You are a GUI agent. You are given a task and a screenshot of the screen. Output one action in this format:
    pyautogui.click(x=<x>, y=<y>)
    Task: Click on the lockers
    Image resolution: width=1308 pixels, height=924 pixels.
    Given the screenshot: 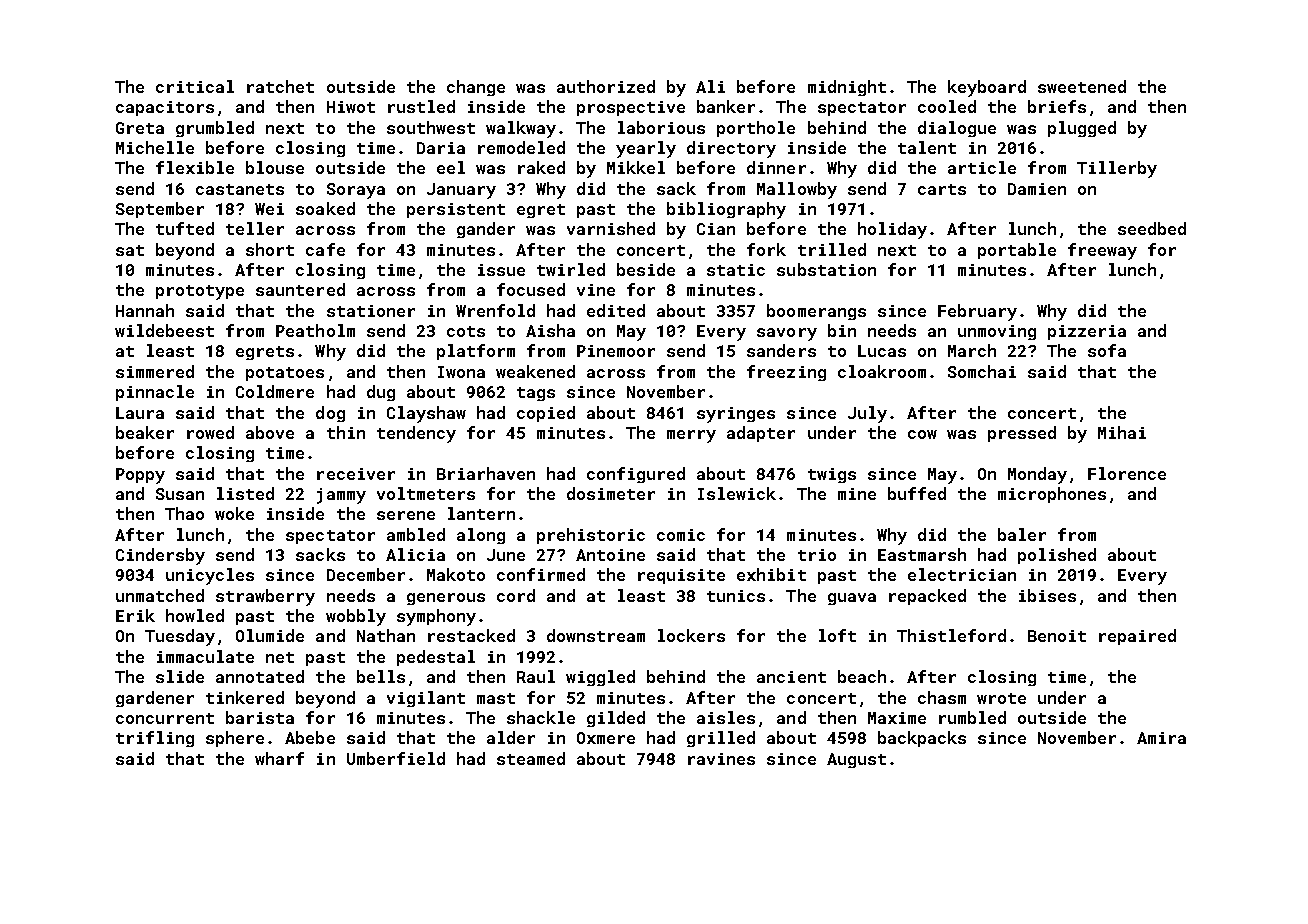 What is the action you would take?
    pyautogui.click(x=691, y=635)
